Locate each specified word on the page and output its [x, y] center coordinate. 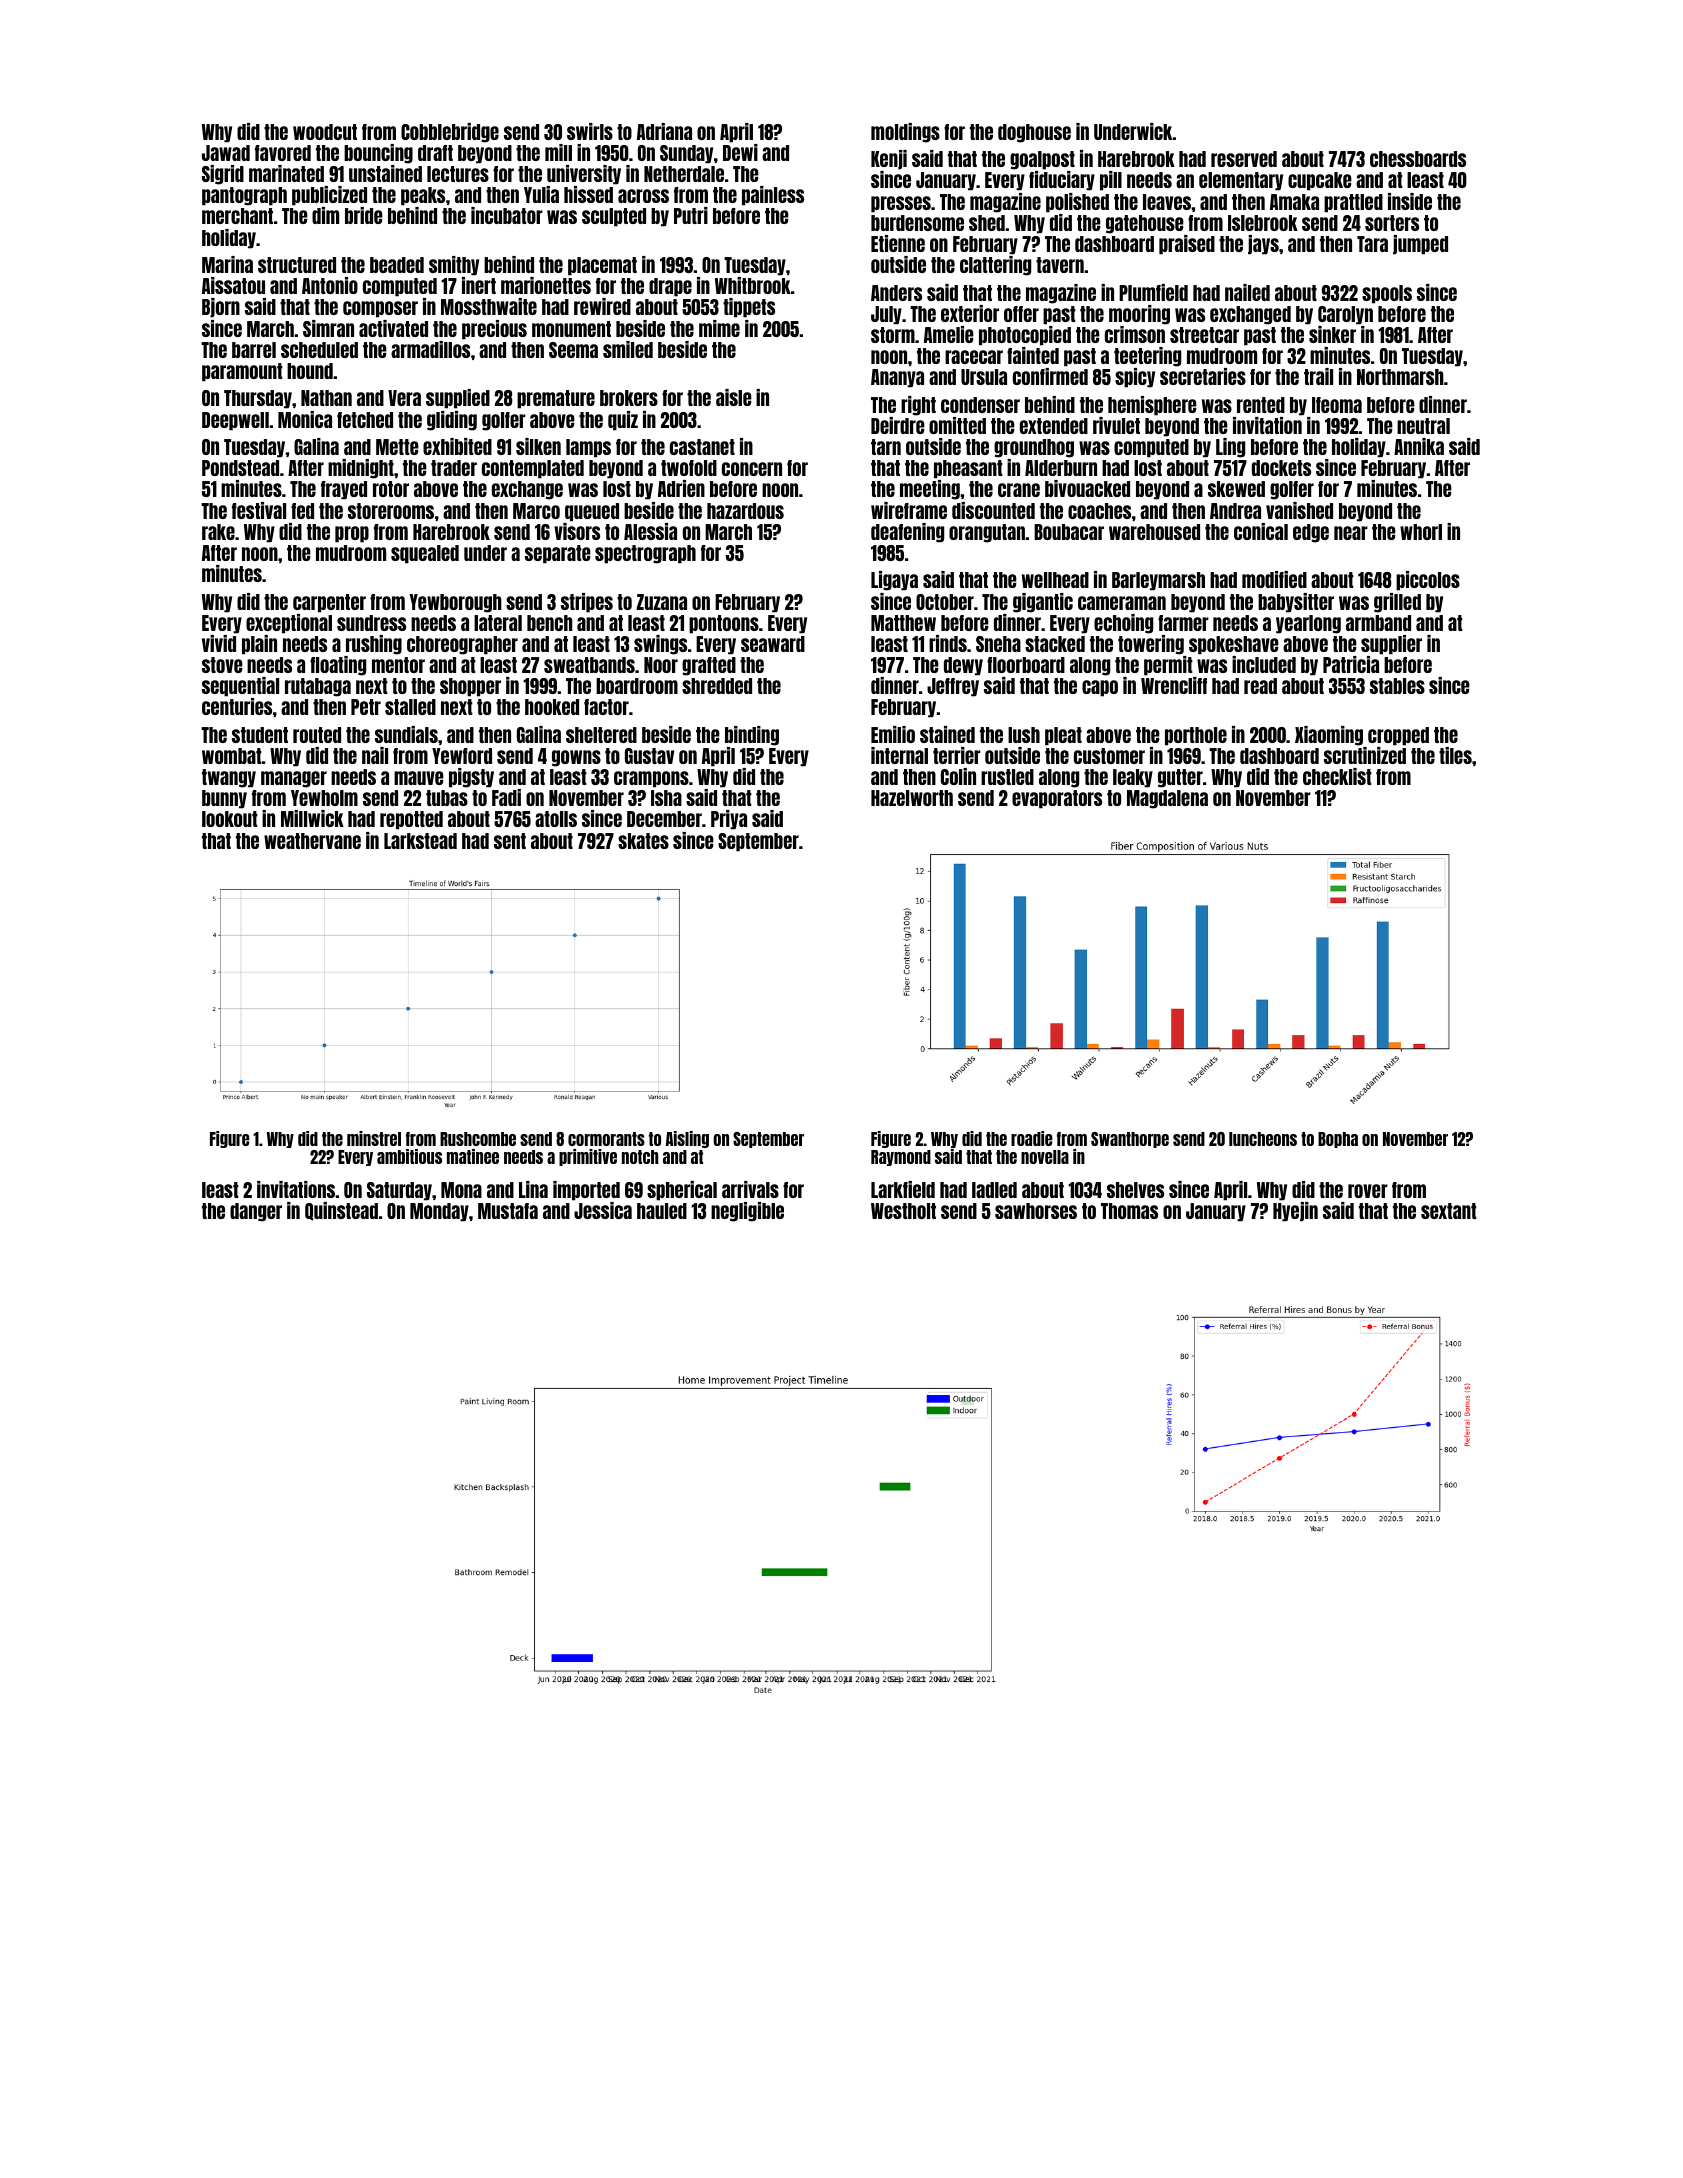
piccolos [1428, 581]
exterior [970, 313]
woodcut [325, 132]
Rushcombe [478, 1139]
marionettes [546, 285]
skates [643, 841]
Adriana [664, 131]
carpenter [329, 603]
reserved [1244, 159]
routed [317, 735]
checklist [1337, 776]
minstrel [374, 1138]
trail [1318, 376]
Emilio [893, 734]
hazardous [745, 511]
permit [1168, 666]
